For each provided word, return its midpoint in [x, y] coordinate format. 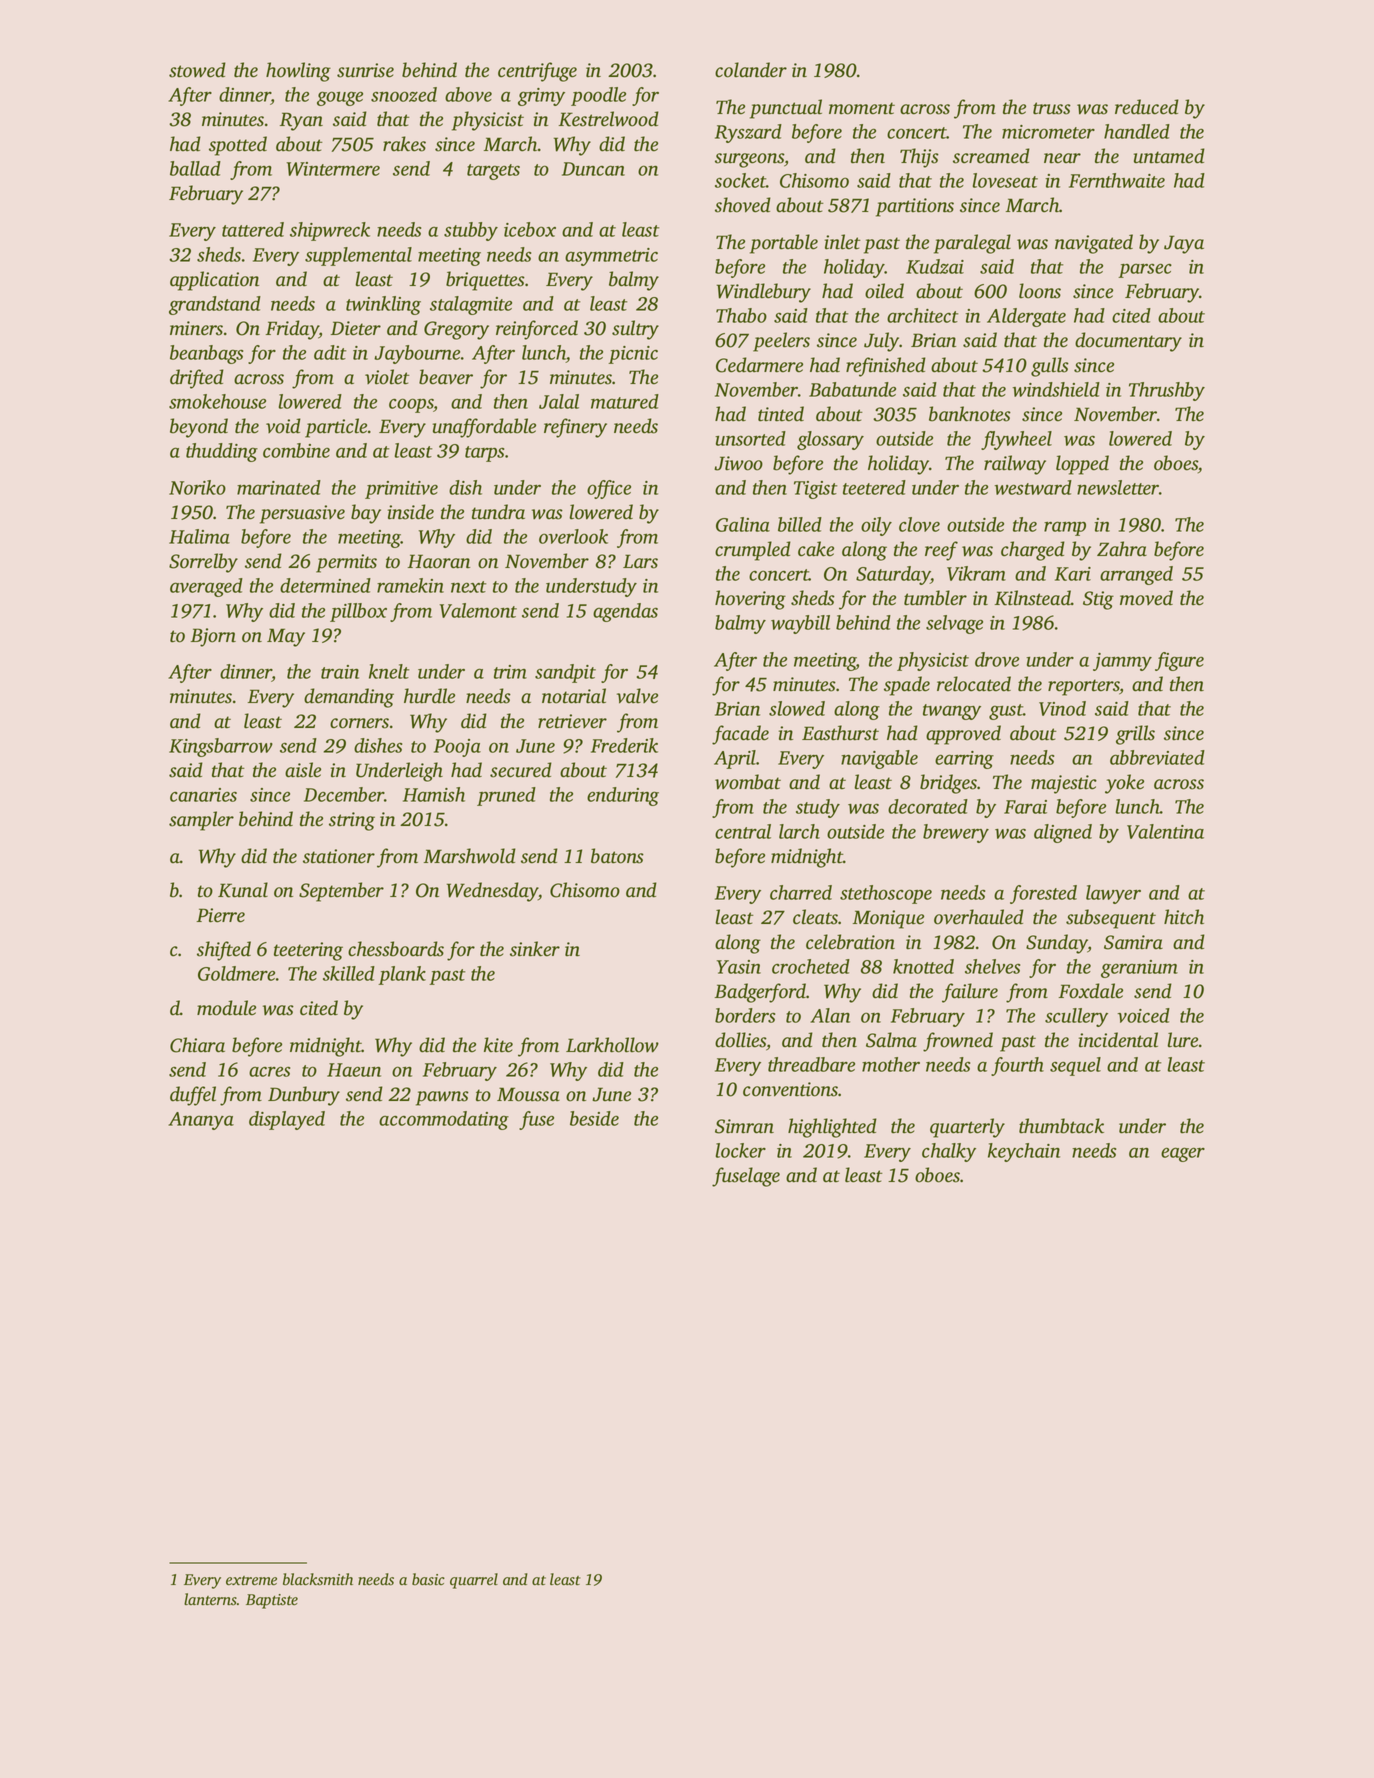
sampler [201, 821]
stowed [197, 70]
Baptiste [272, 1601]
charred [801, 892]
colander [751, 70]
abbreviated [1157, 757]
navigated [1094, 244]
